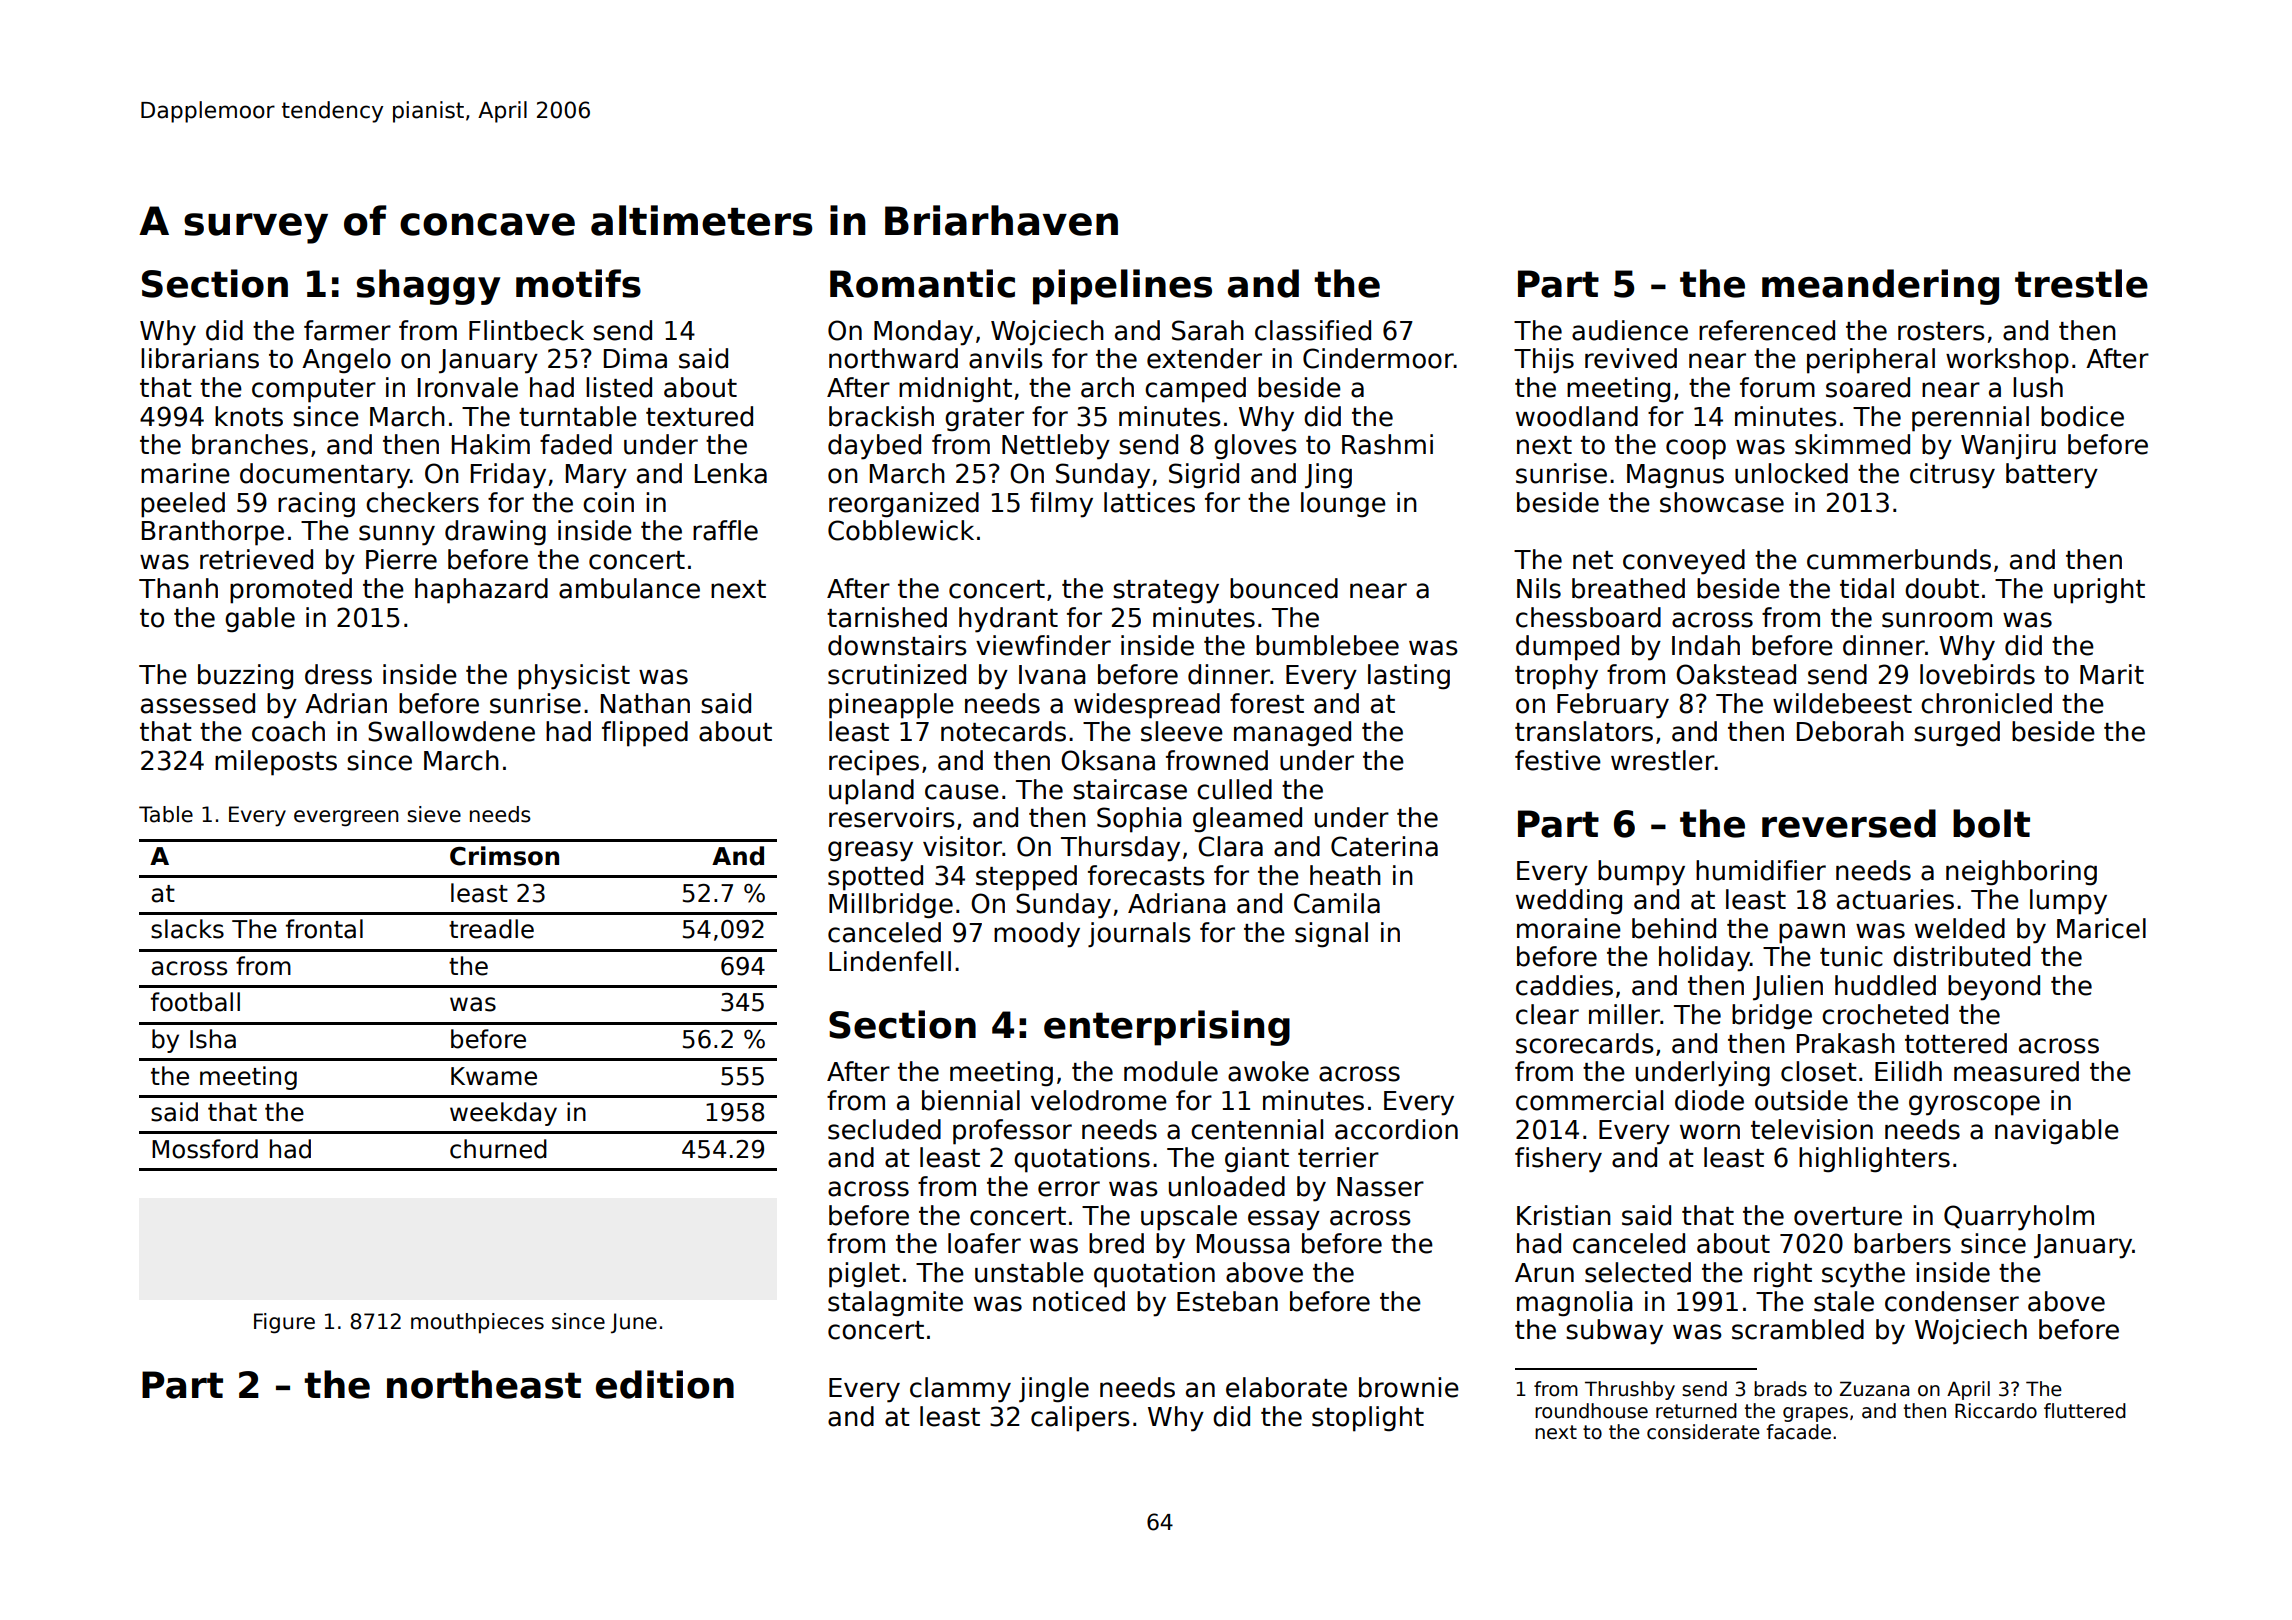 Image resolution: width=2292 pixels, height=1620 pixels. What do you see at coordinates (1624, 1014) in the screenshot?
I see `miller` at bounding box center [1624, 1014].
